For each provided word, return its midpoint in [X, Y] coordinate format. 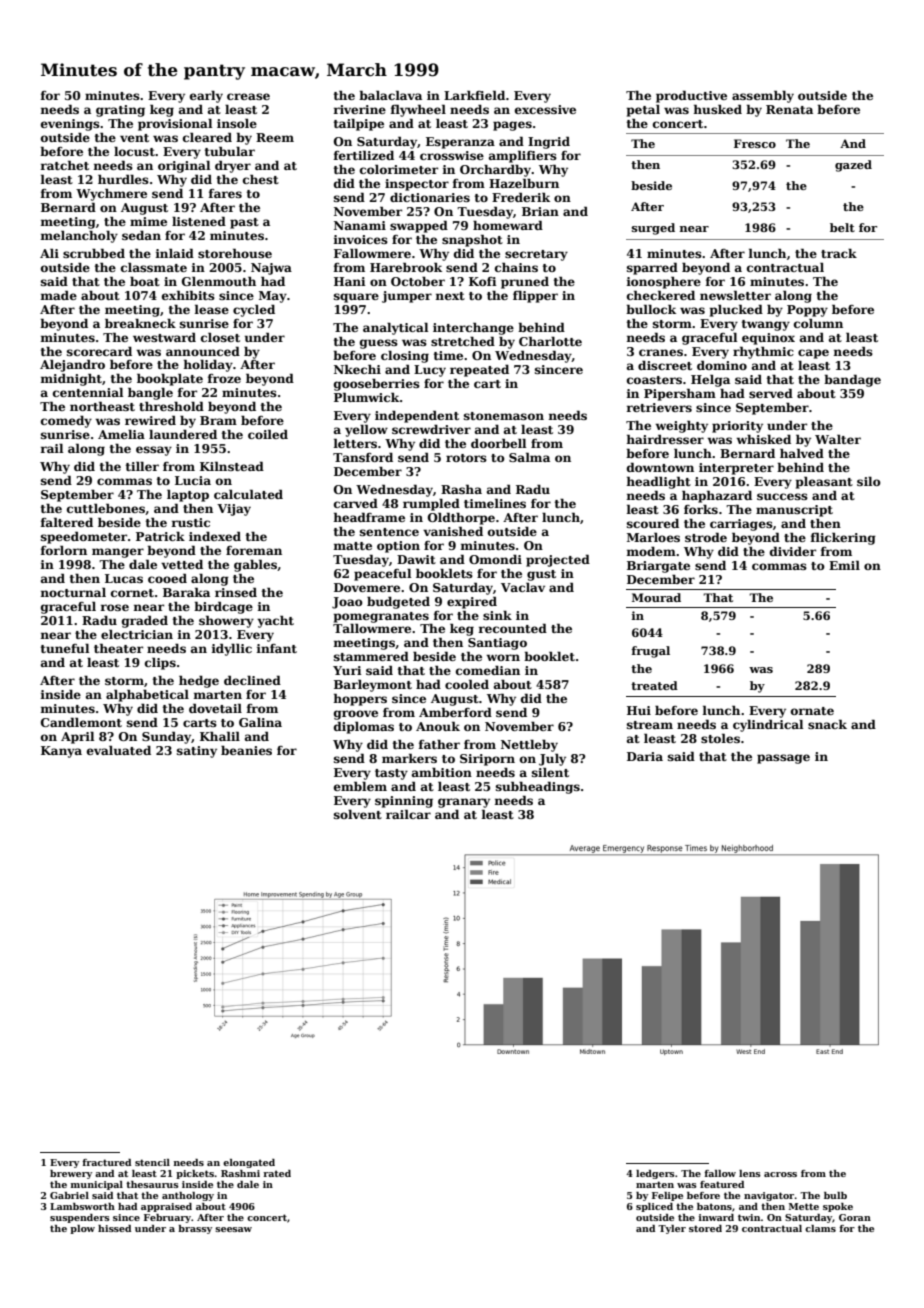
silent [550, 772]
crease [248, 96]
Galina [260, 722]
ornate [812, 711]
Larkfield [474, 95]
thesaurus [152, 1184]
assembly [763, 96]
